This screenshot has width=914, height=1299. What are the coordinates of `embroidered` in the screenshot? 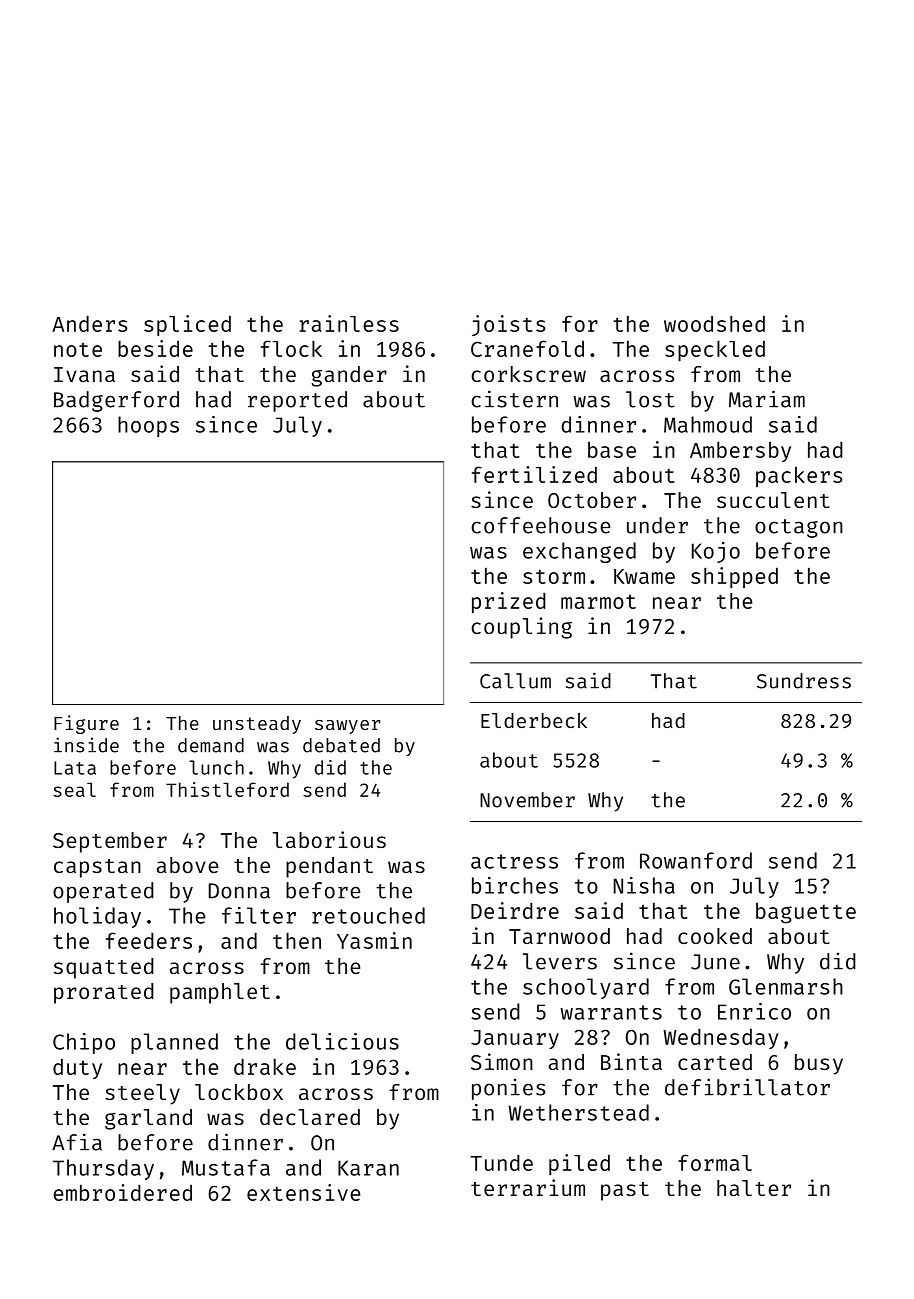 It's located at (122, 1192).
